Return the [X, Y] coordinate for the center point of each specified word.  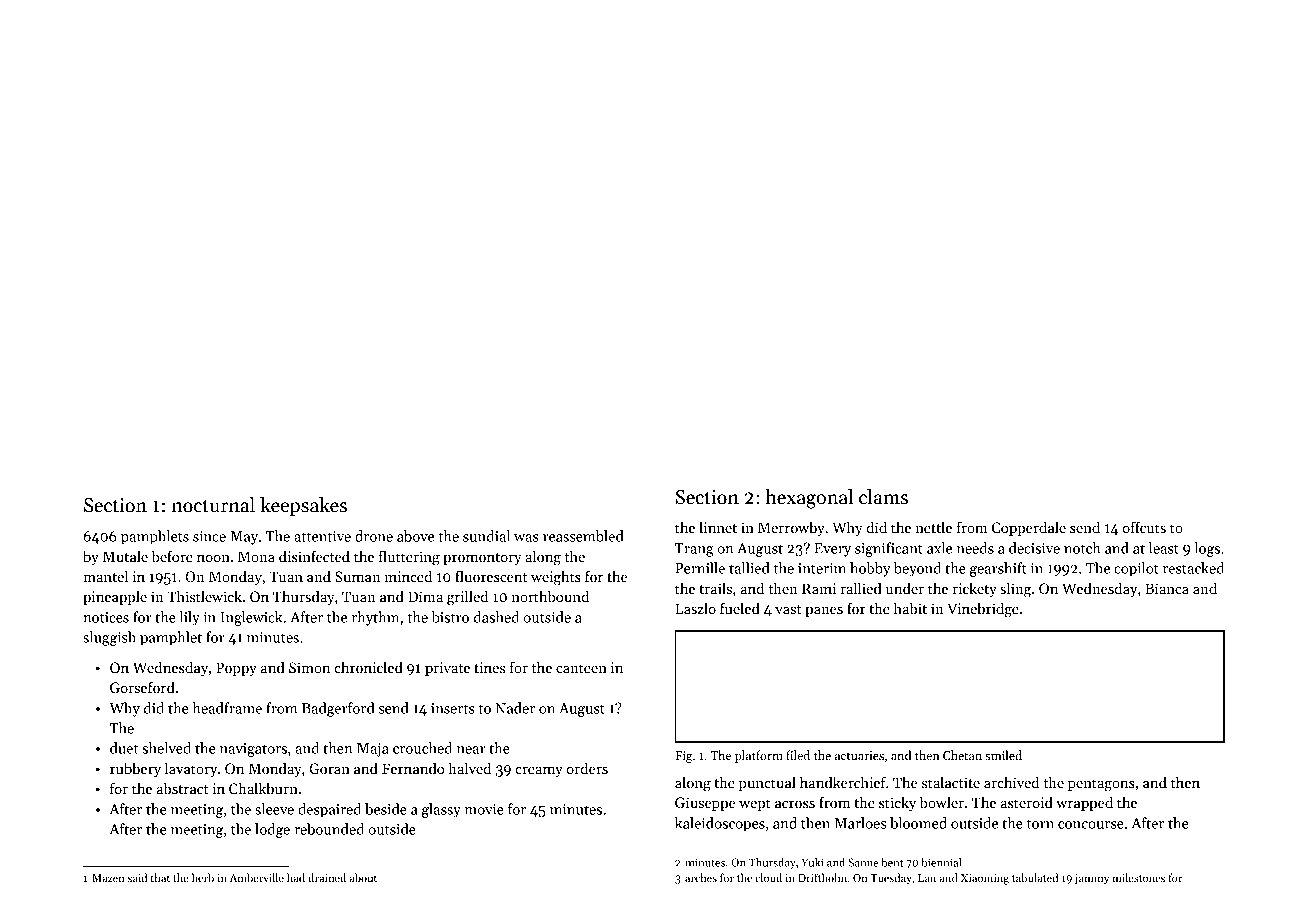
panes [824, 611]
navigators [253, 750]
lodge [272, 830]
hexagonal [809, 499]
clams [883, 497]
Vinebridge [983, 610]
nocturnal [213, 505]
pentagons [1101, 785]
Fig [683, 757]
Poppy [236, 669]
